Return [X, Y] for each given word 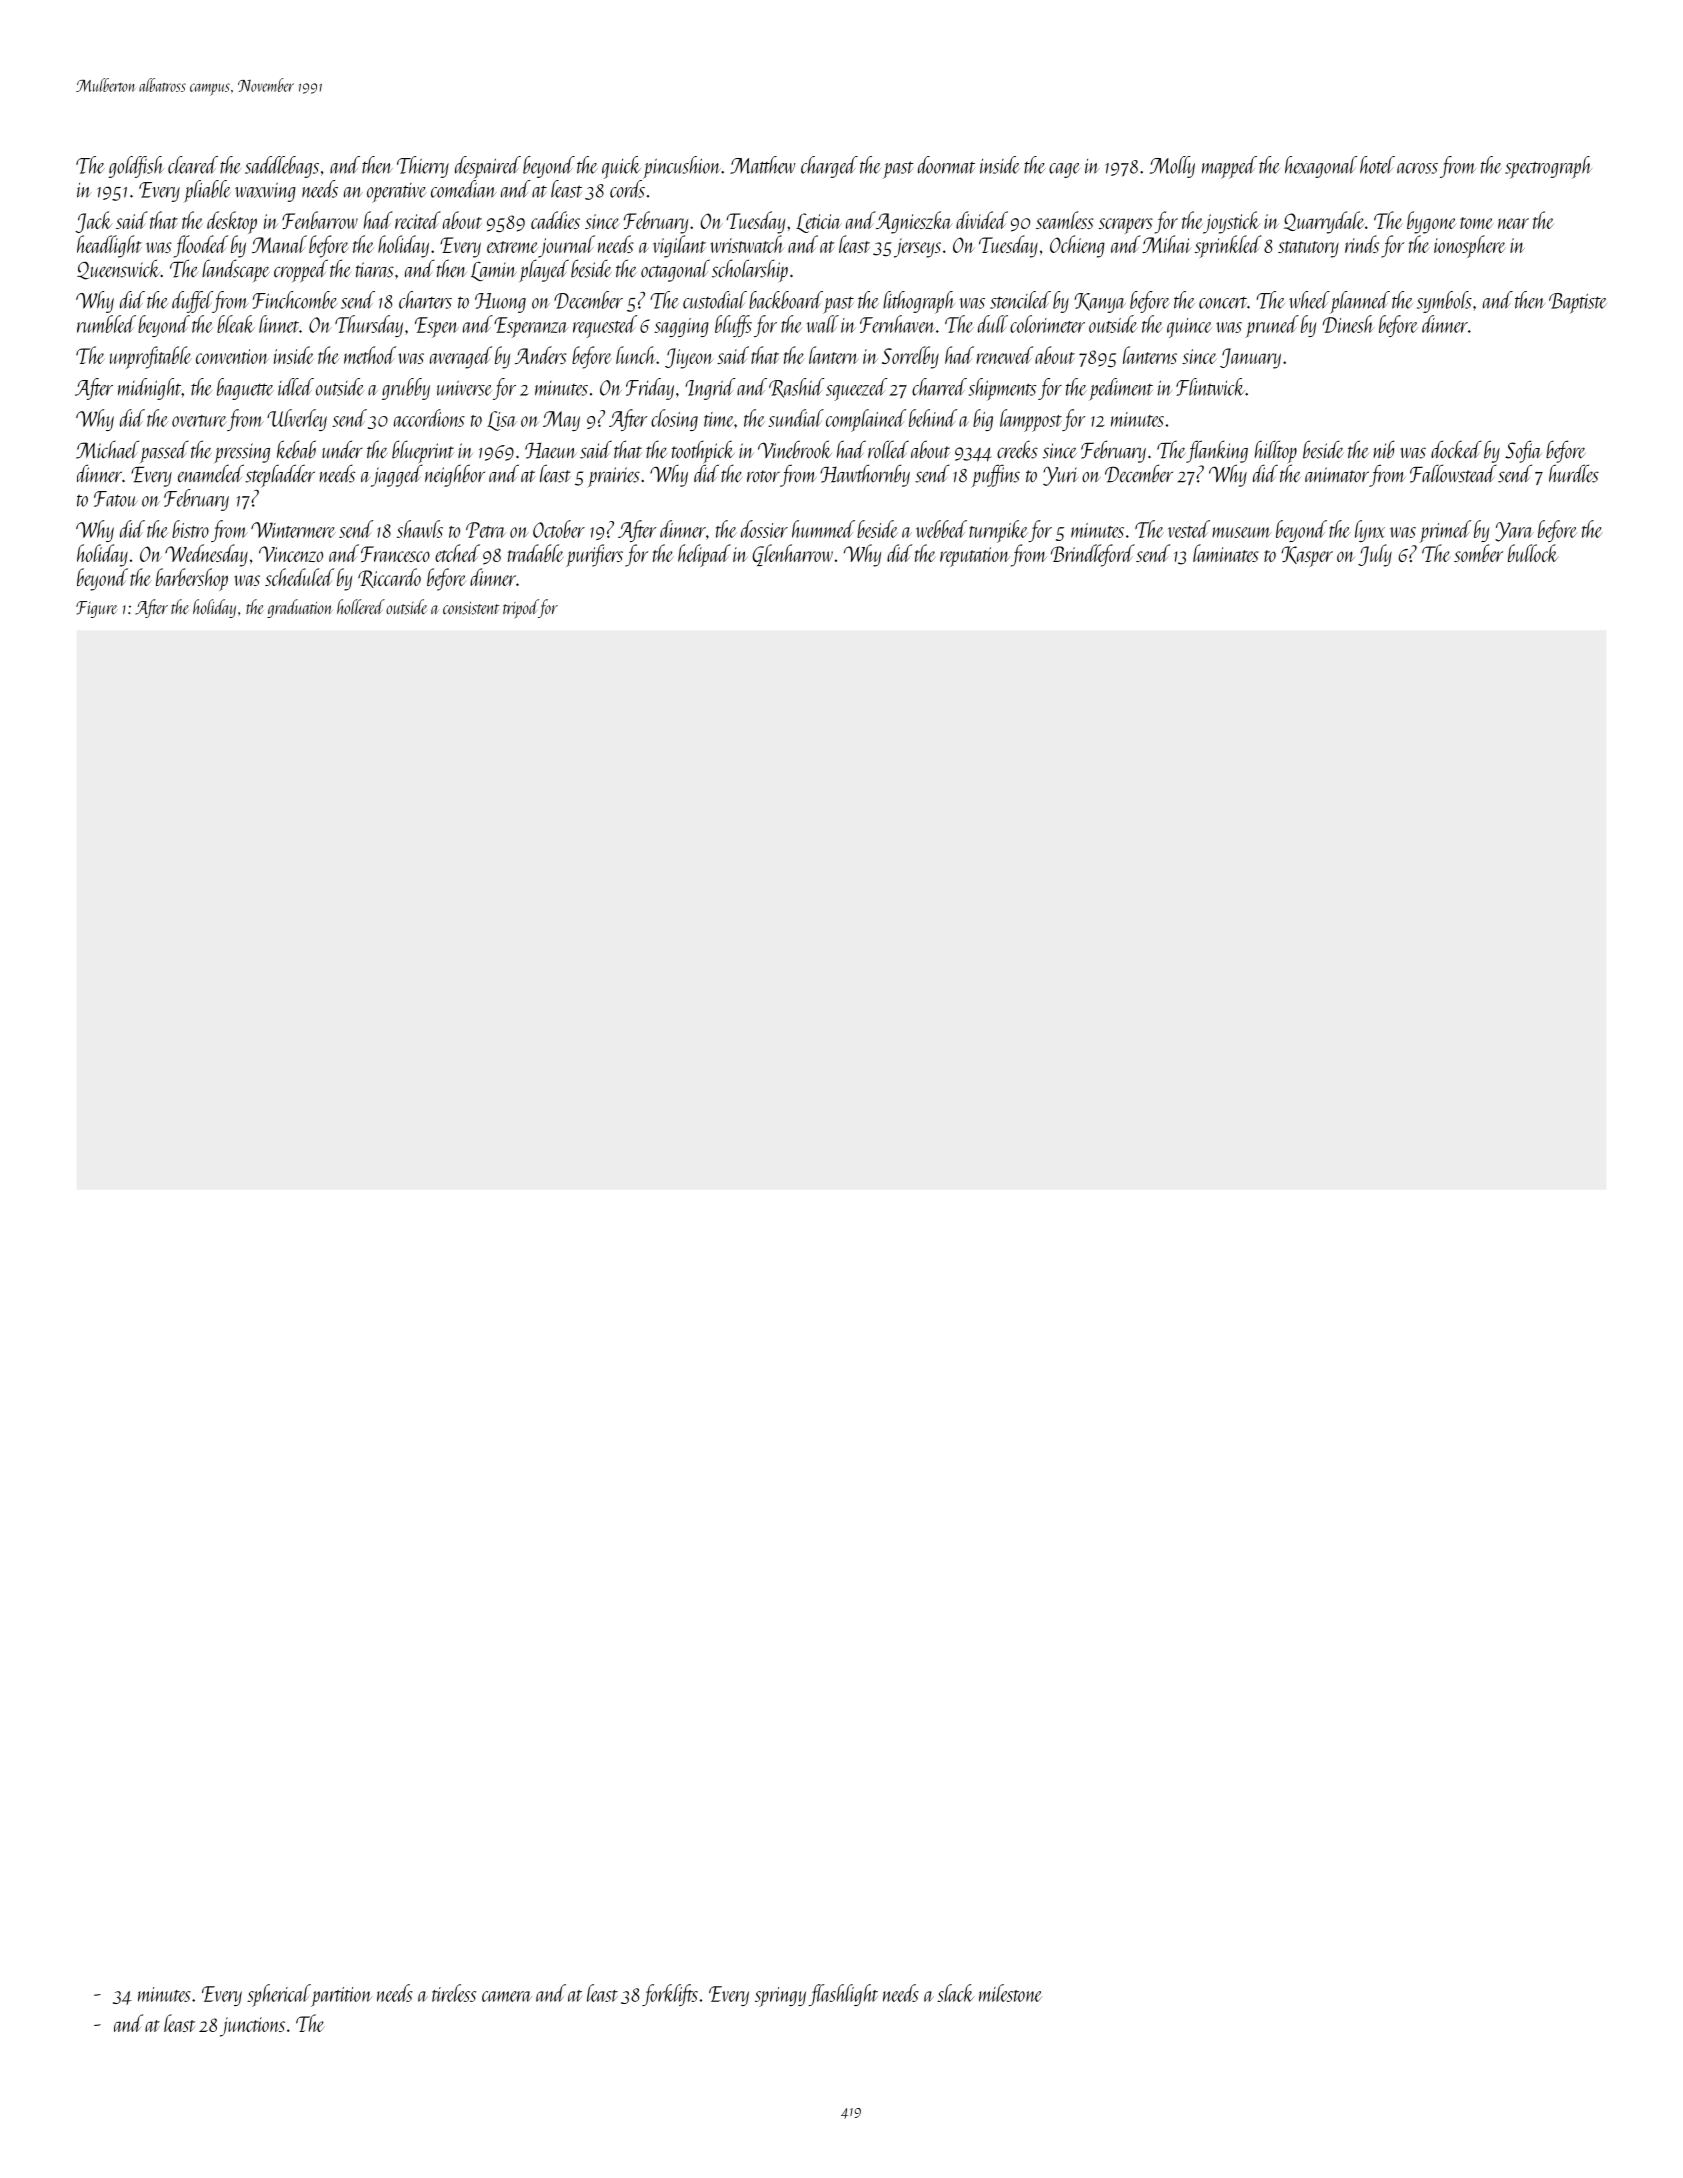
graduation [300, 608]
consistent [471, 608]
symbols [1444, 302]
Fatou [116, 499]
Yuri [1060, 476]
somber [1478, 553]
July [1375, 555]
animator [1337, 475]
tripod [521, 609]
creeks [1017, 450]
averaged [461, 357]
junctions [252, 2027]
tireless [454, 1993]
